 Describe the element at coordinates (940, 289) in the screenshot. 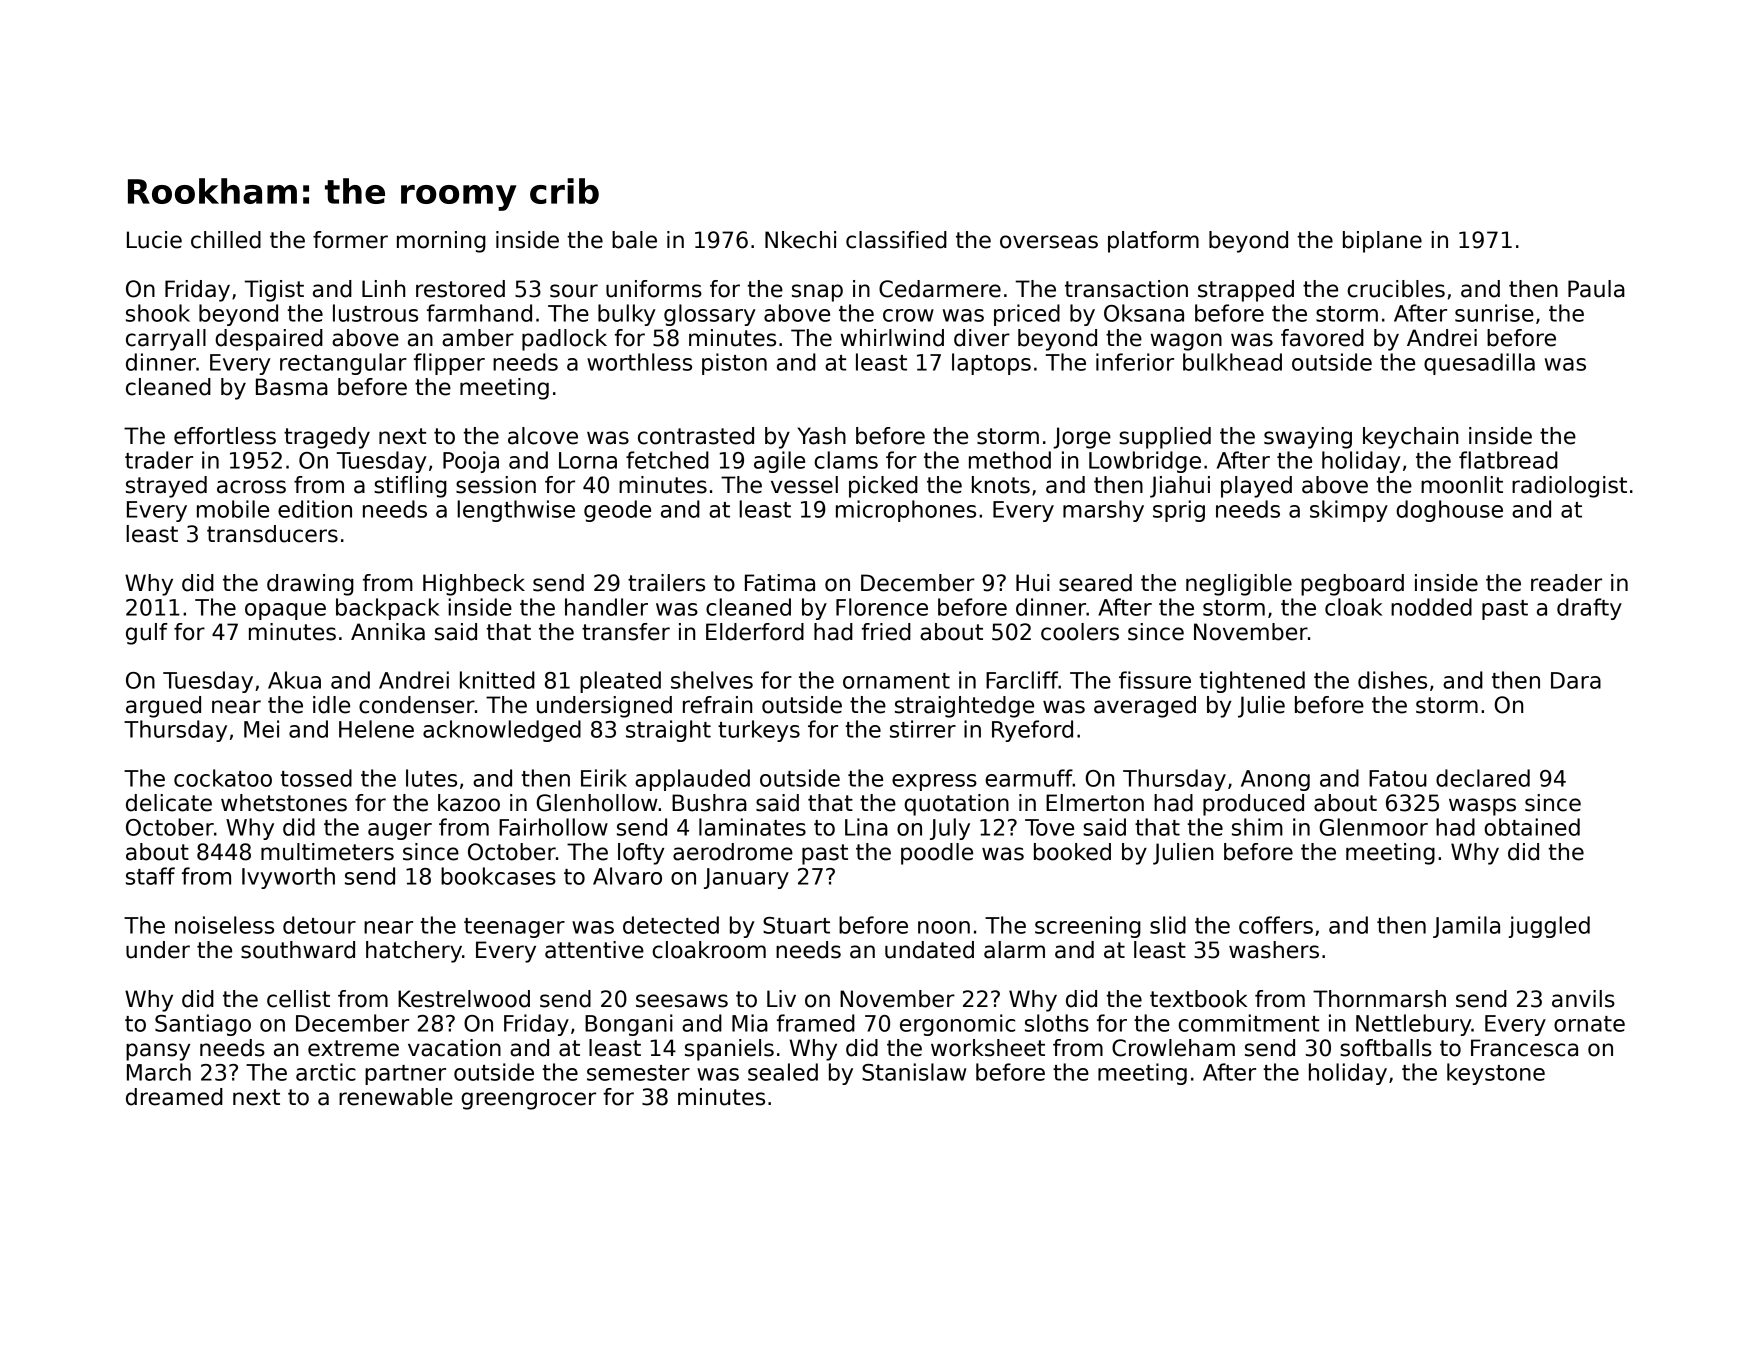

I see `Cedarmere` at that location.
